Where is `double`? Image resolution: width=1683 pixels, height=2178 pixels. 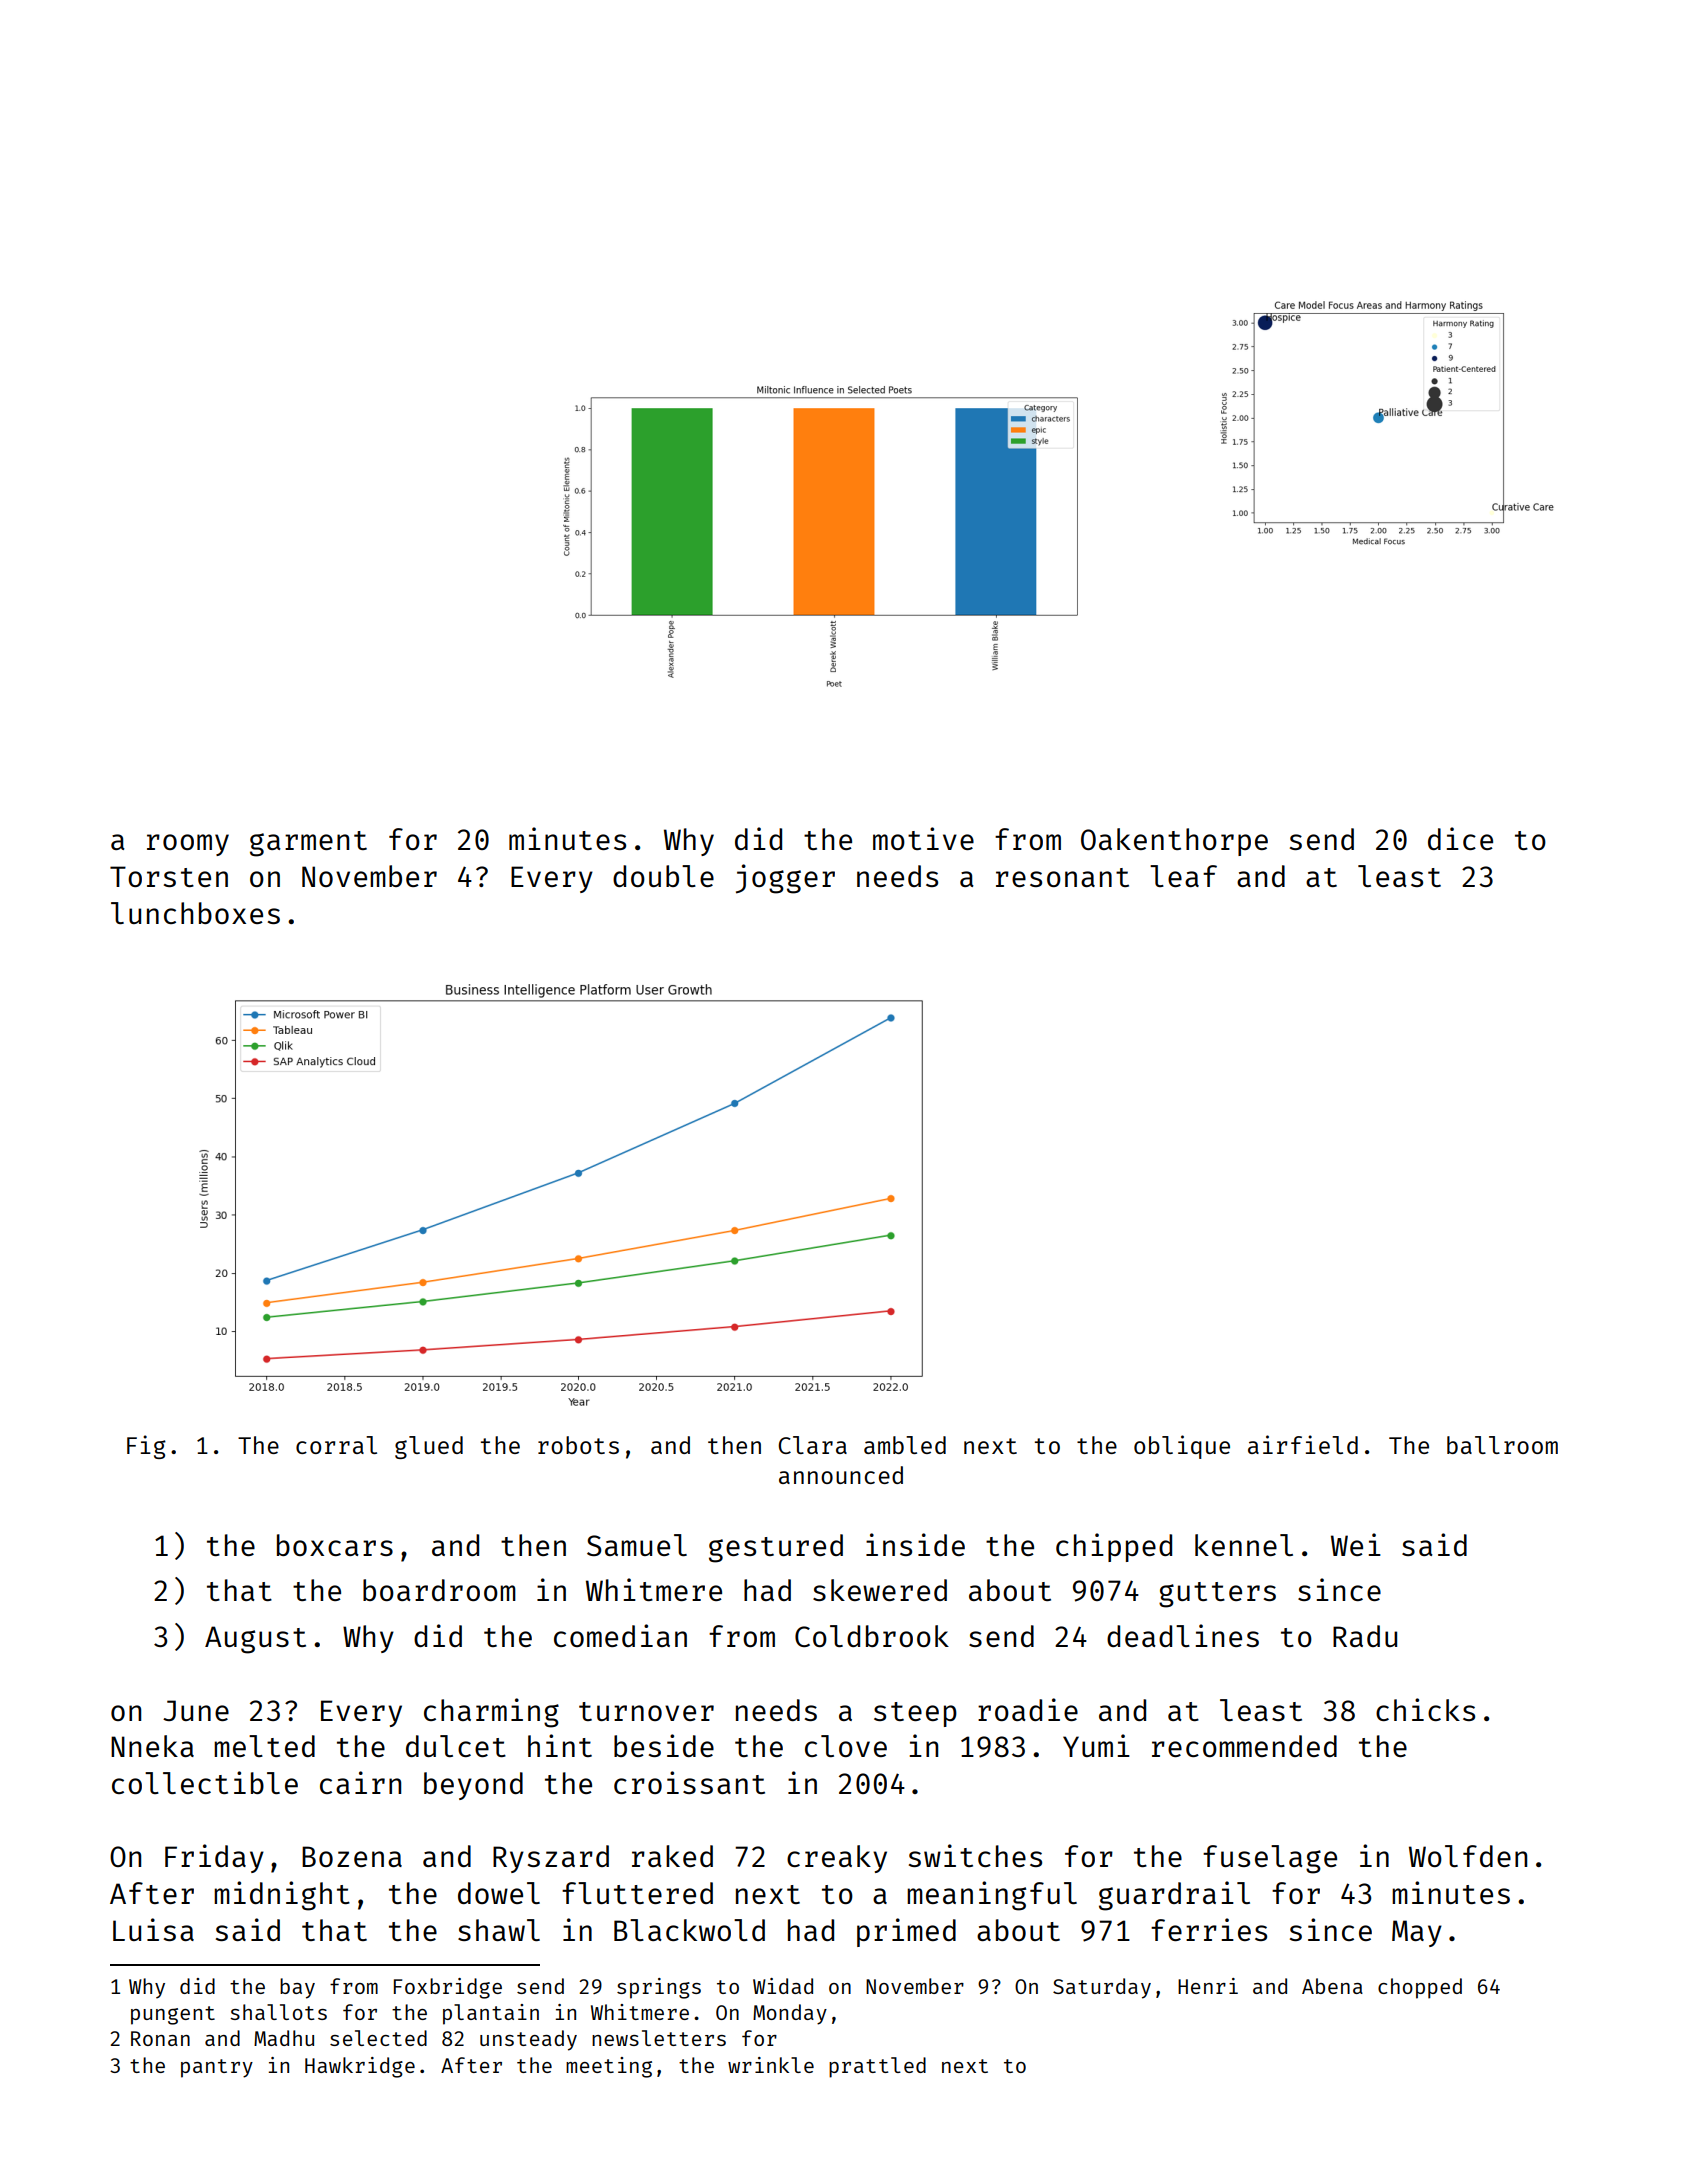
double is located at coordinates (663, 876).
